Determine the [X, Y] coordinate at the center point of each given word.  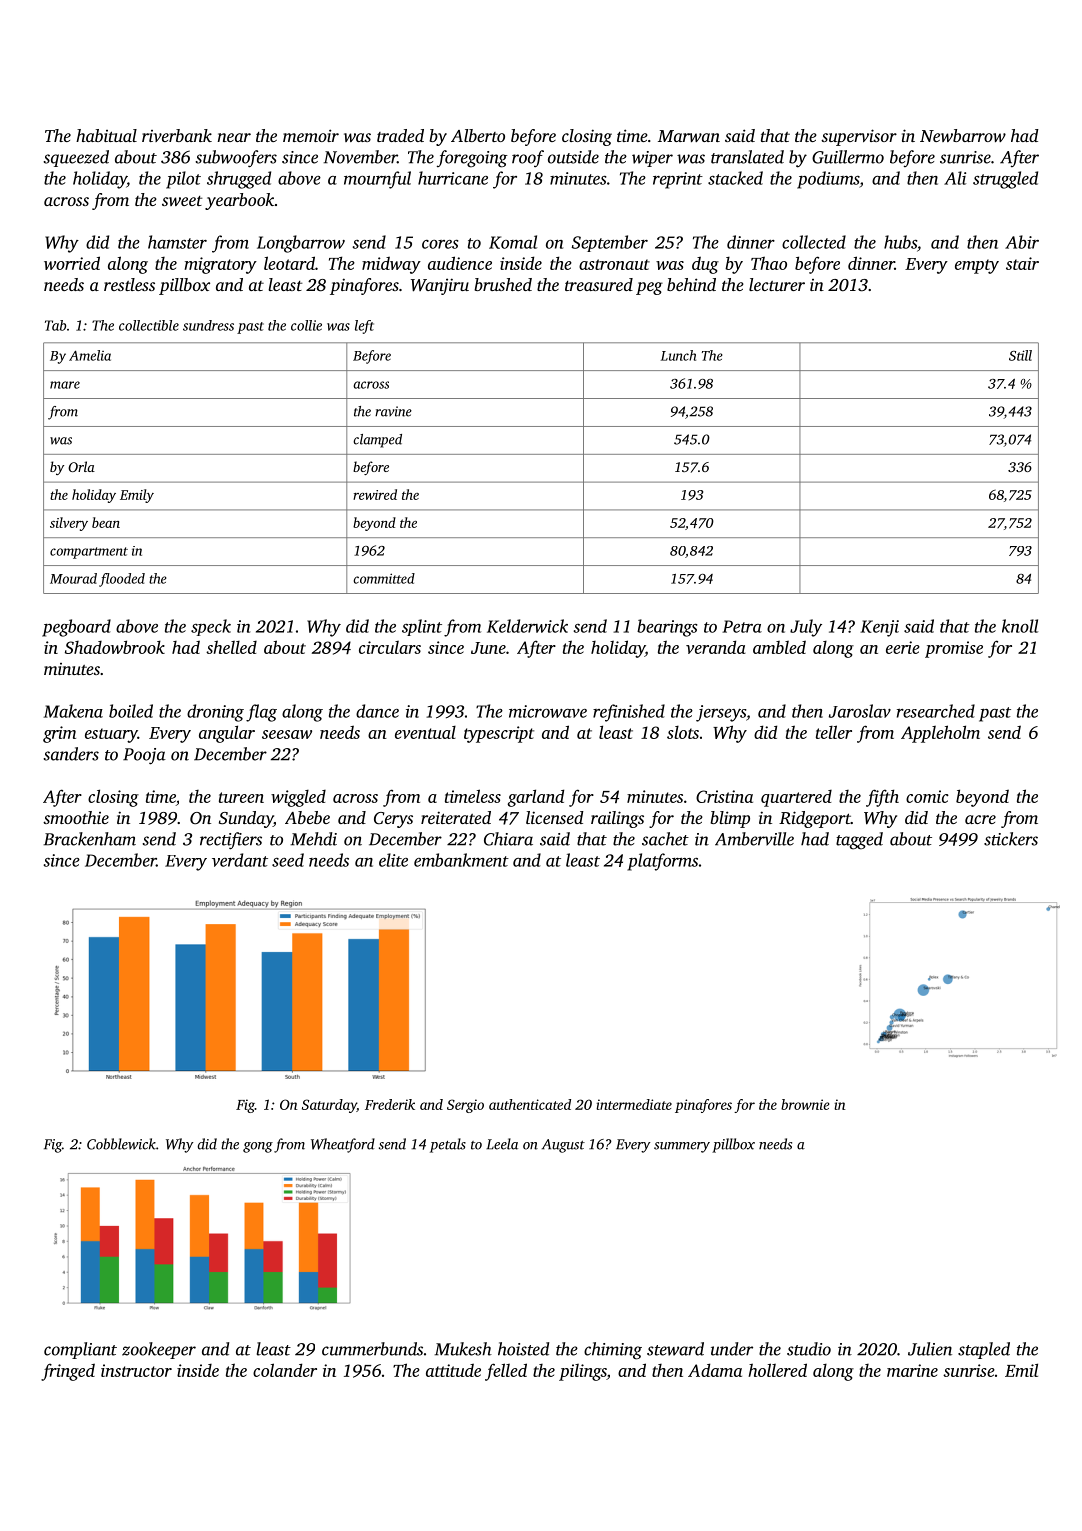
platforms [662, 862]
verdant [240, 860]
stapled [984, 1350]
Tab [55, 325]
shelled [231, 647]
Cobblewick [121, 1144]
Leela [502, 1144]
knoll [1020, 626]
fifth [882, 798]
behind [691, 284]
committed [384, 578]
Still [1020, 355]
